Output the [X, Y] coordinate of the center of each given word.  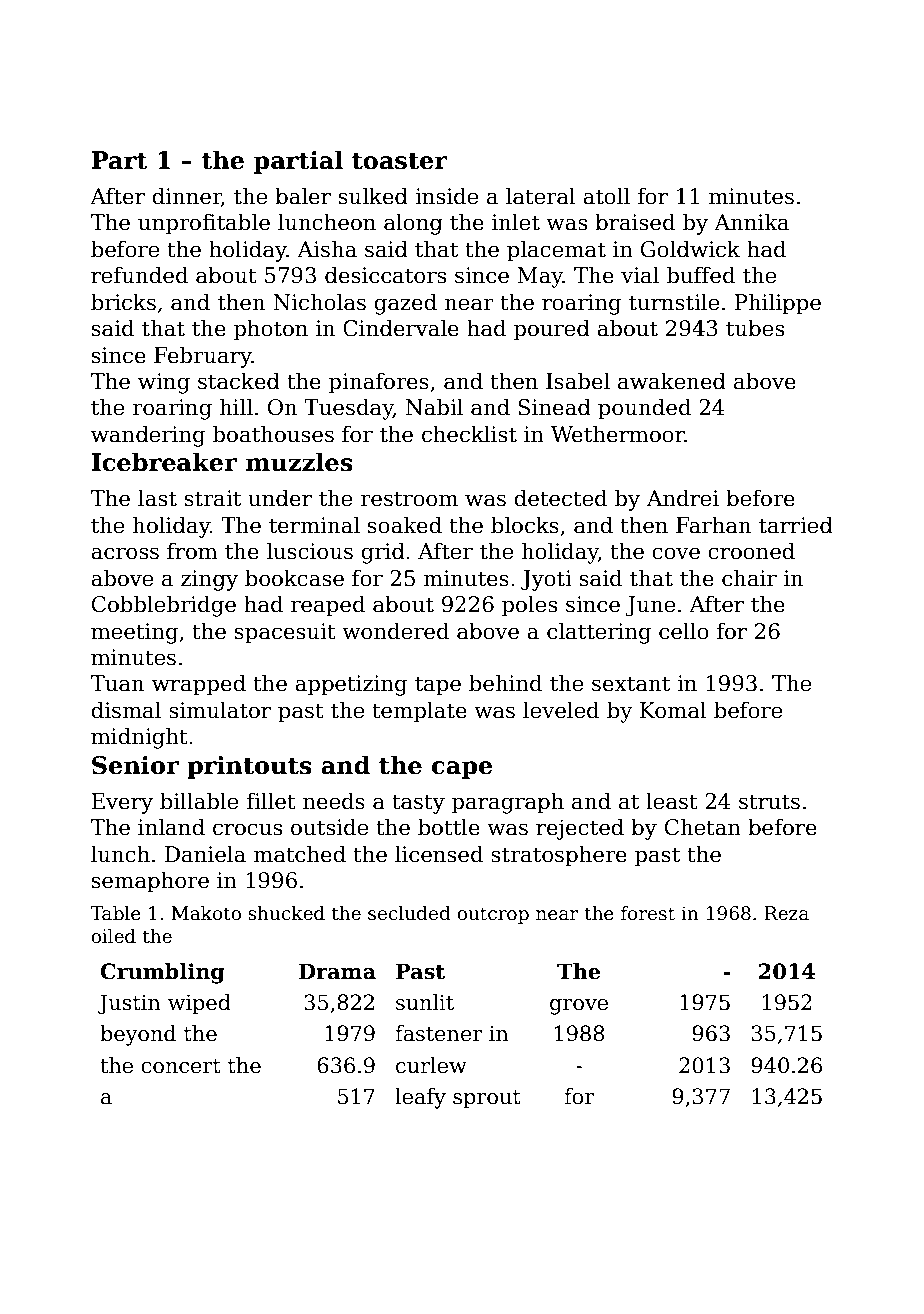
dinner [187, 197]
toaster [400, 161]
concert [181, 1066]
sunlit [425, 1002]
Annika [751, 222]
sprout [487, 1099]
